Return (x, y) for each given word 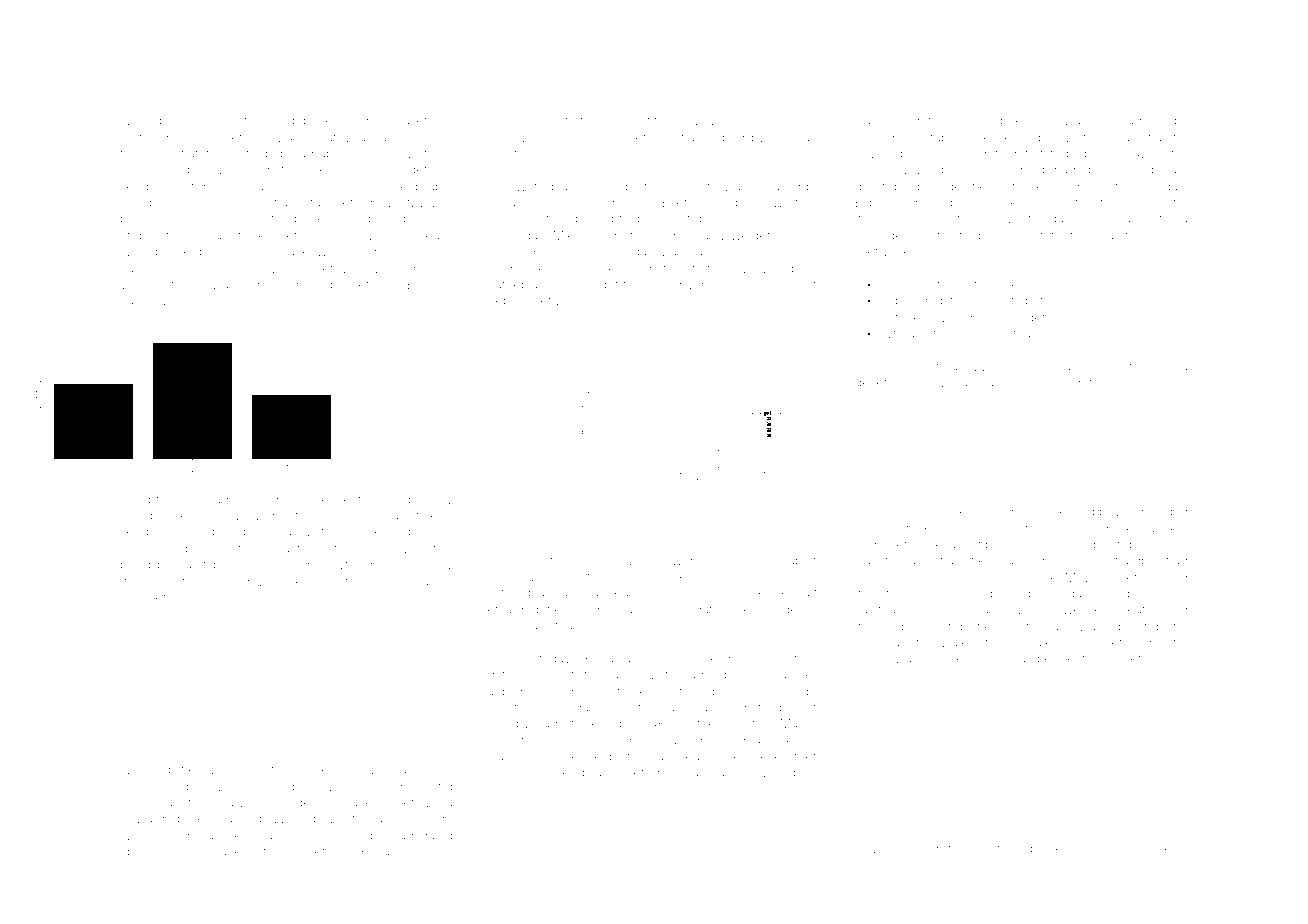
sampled (408, 500)
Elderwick (617, 284)
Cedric (1098, 218)
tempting (795, 122)
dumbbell (1001, 120)
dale (219, 120)
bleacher (273, 835)
